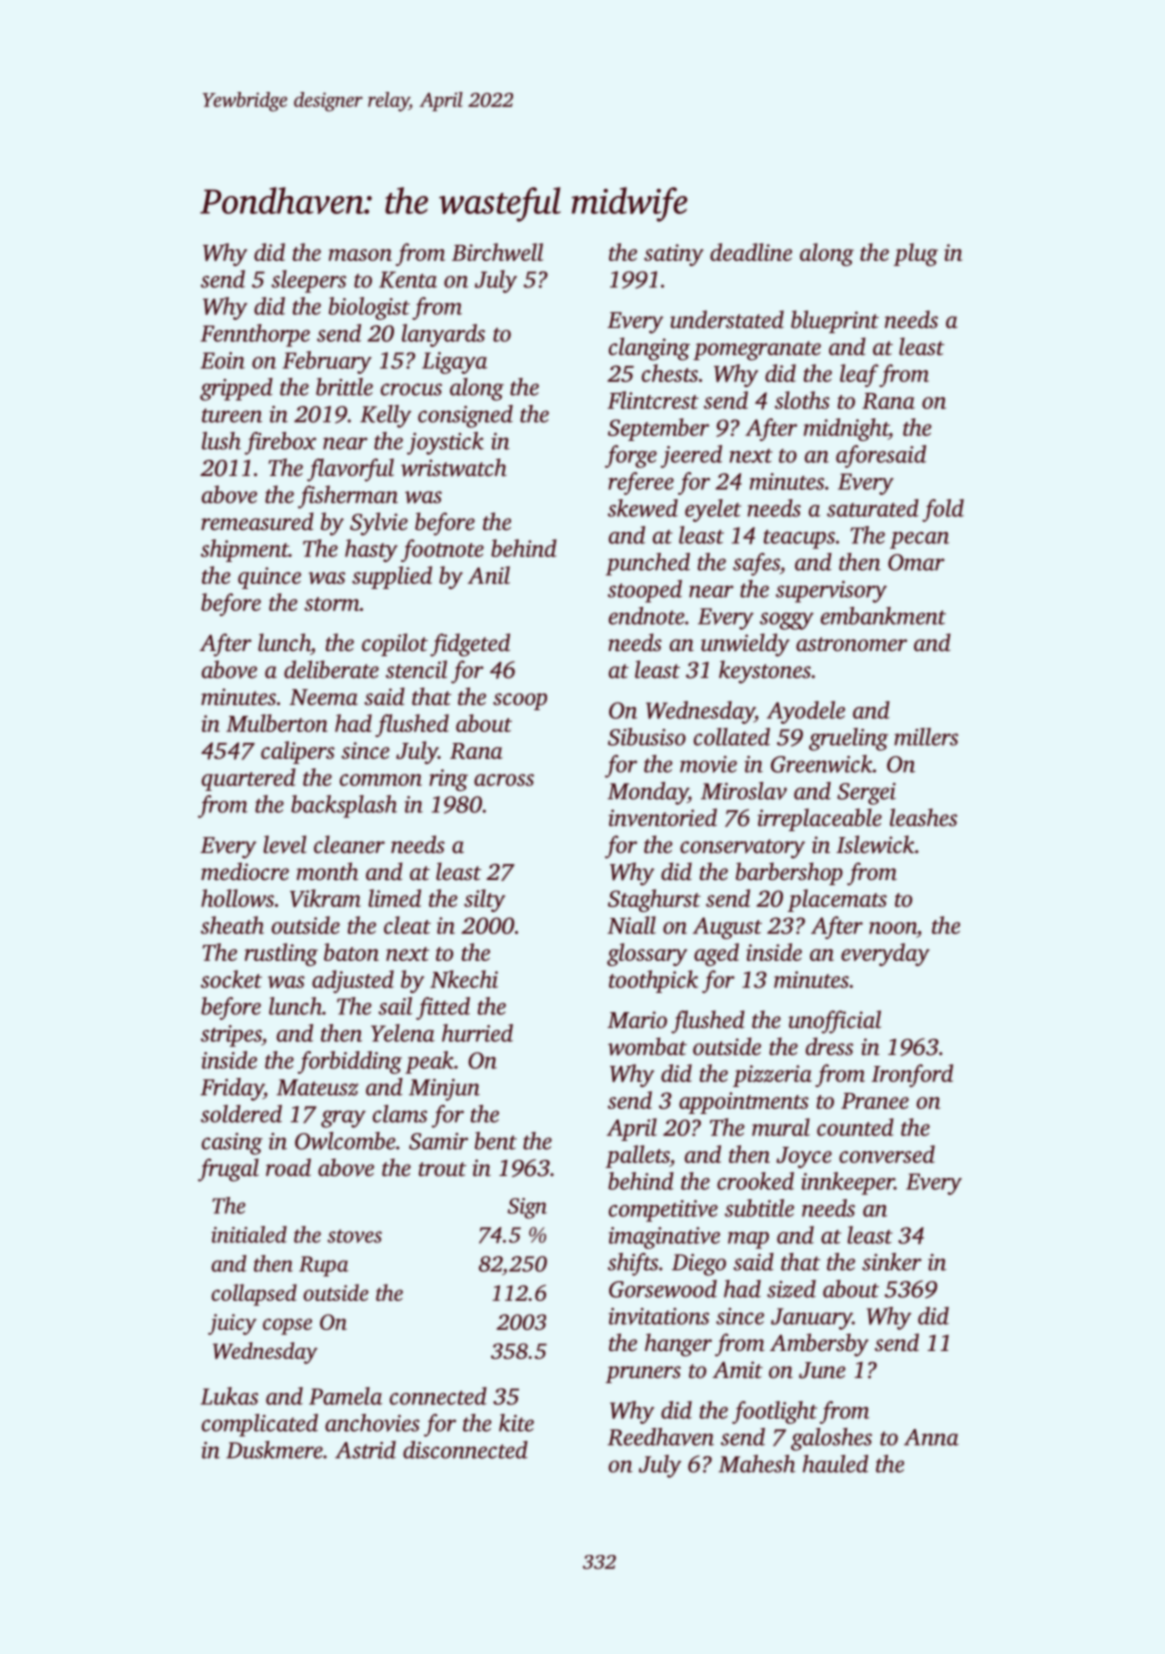 Image resolution: width=1165 pixels, height=1654 pixels. Describe the element at coordinates (379, 524) in the document. I see `Sylvie` at that location.
